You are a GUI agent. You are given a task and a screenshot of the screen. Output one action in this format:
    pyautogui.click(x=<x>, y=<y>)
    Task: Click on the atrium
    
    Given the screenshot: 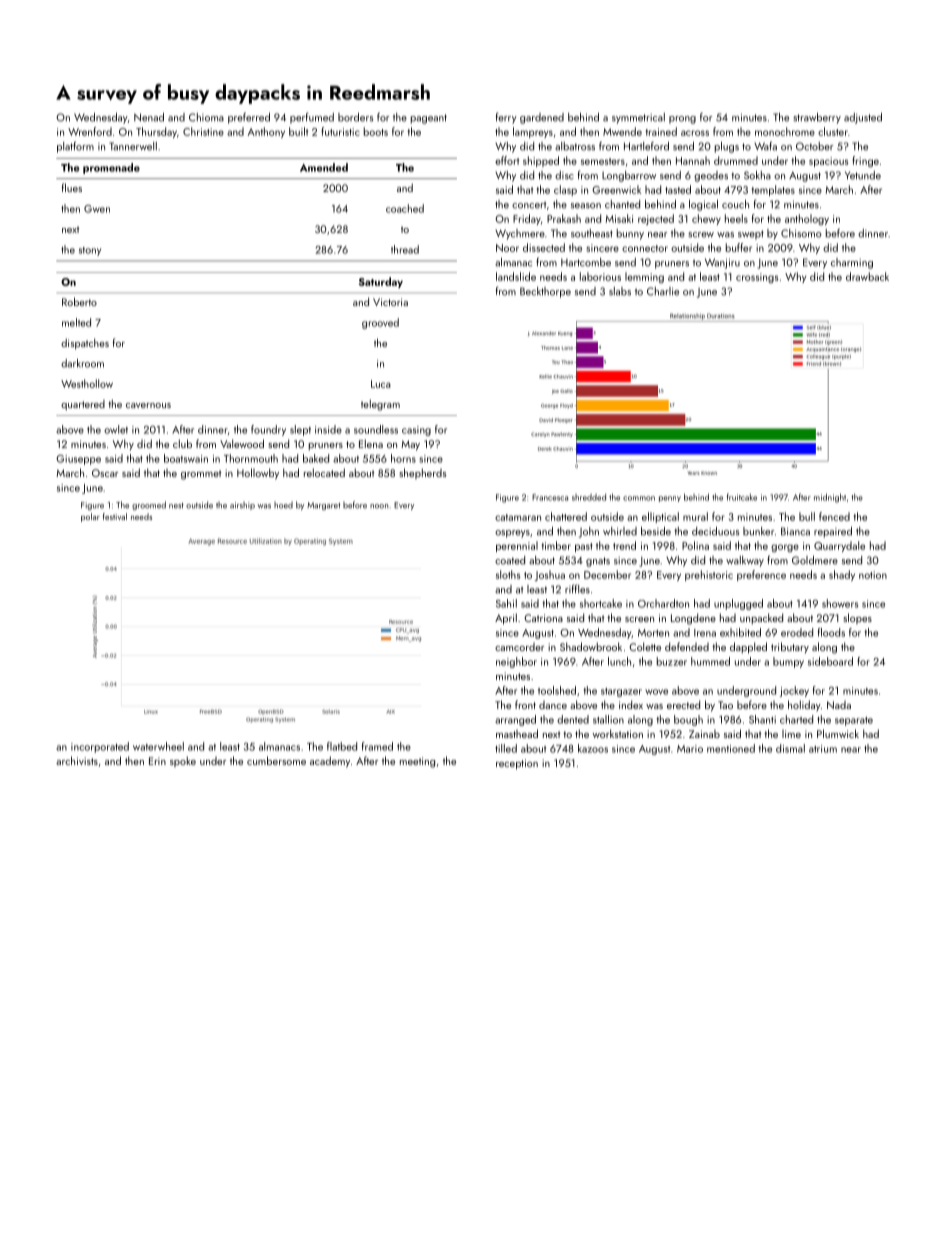 What is the action you would take?
    pyautogui.click(x=823, y=749)
